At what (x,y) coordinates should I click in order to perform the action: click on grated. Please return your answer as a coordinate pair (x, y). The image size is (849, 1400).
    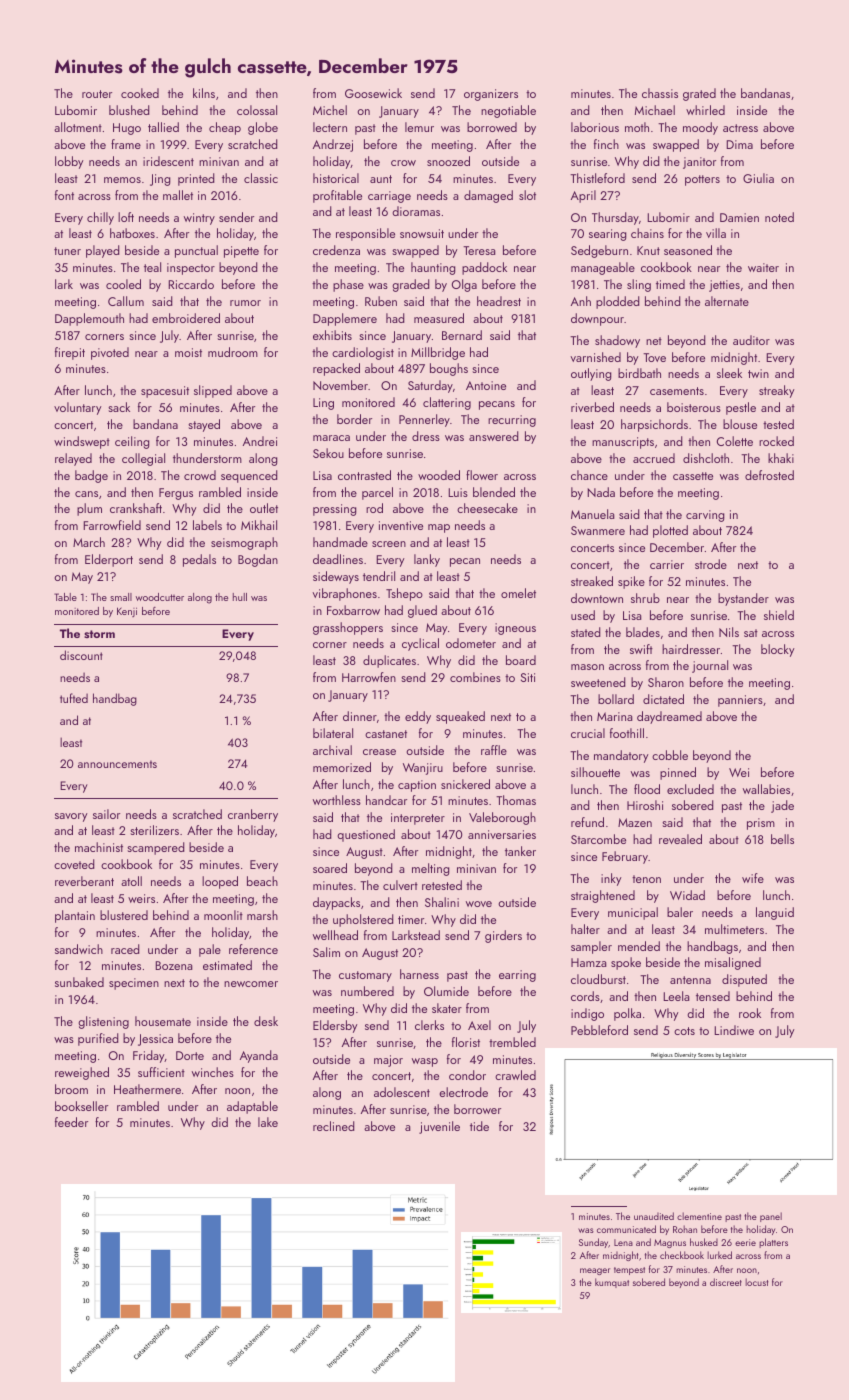
    Looking at the image, I should click on (699, 94).
